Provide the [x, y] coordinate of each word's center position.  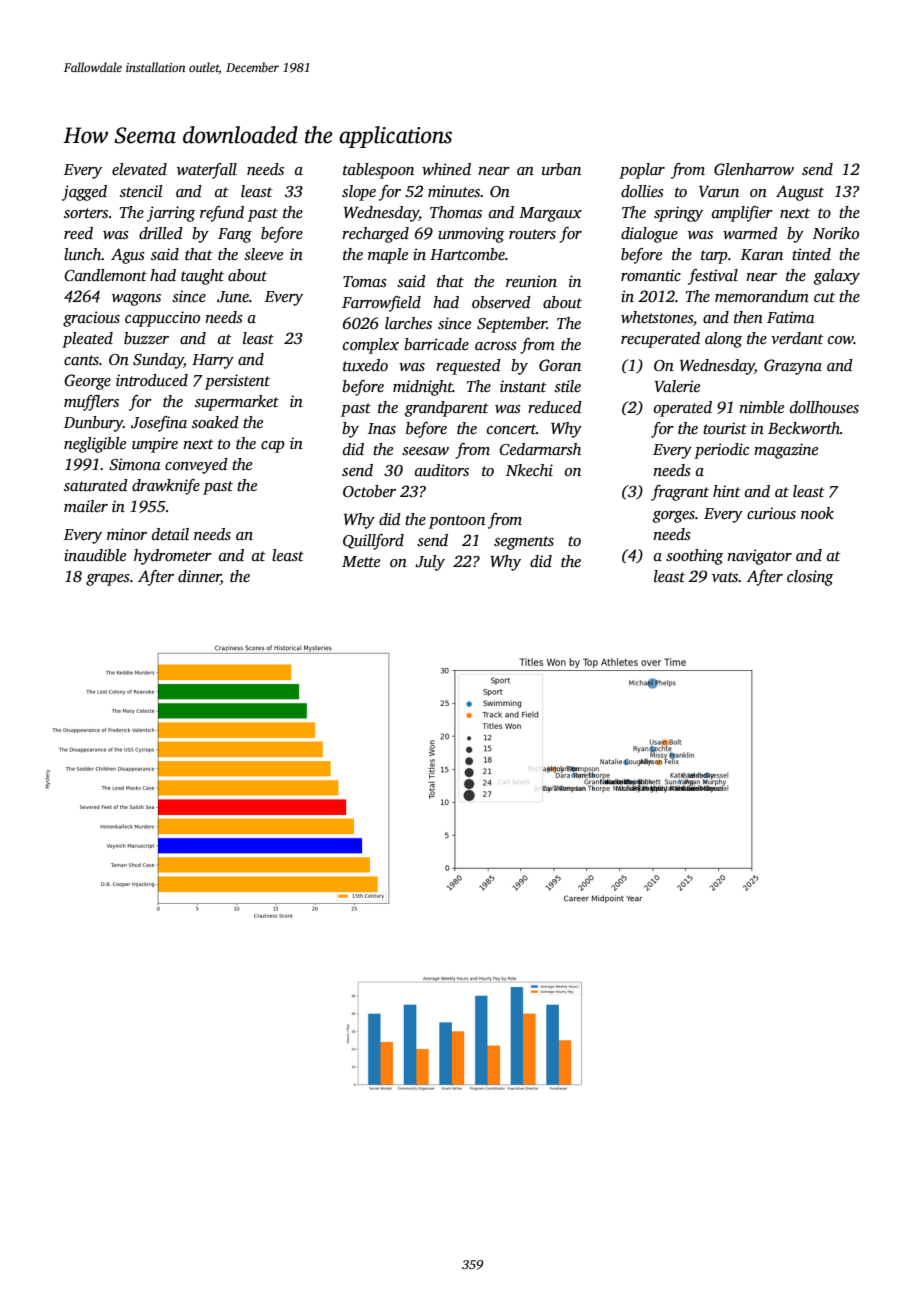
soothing [694, 557]
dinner [199, 576]
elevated [139, 169]
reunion [531, 281]
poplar [642, 171]
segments [524, 543]
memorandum [762, 296]
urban [561, 169]
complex [371, 346]
